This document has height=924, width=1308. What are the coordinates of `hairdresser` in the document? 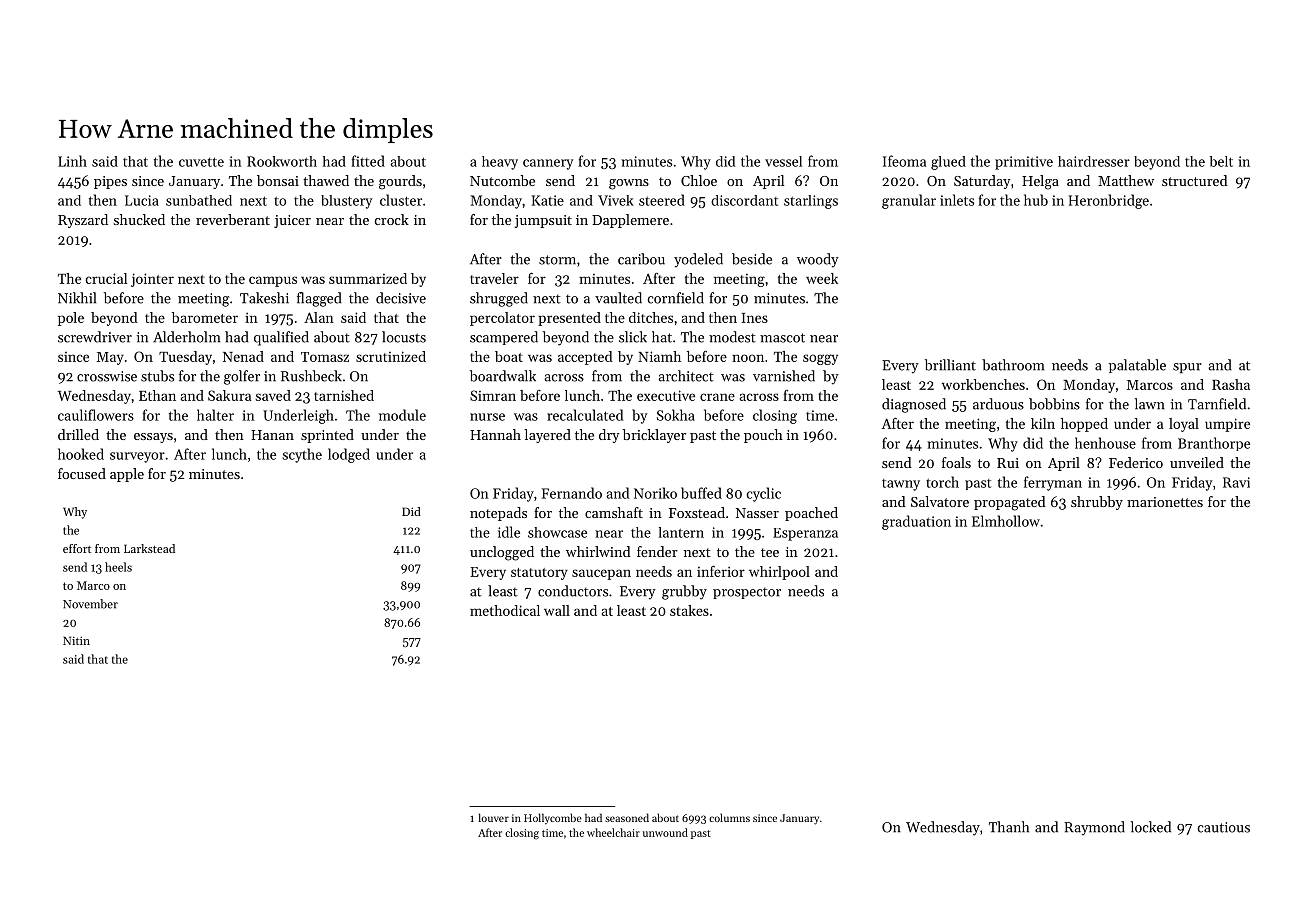 It's located at (1094, 161).
